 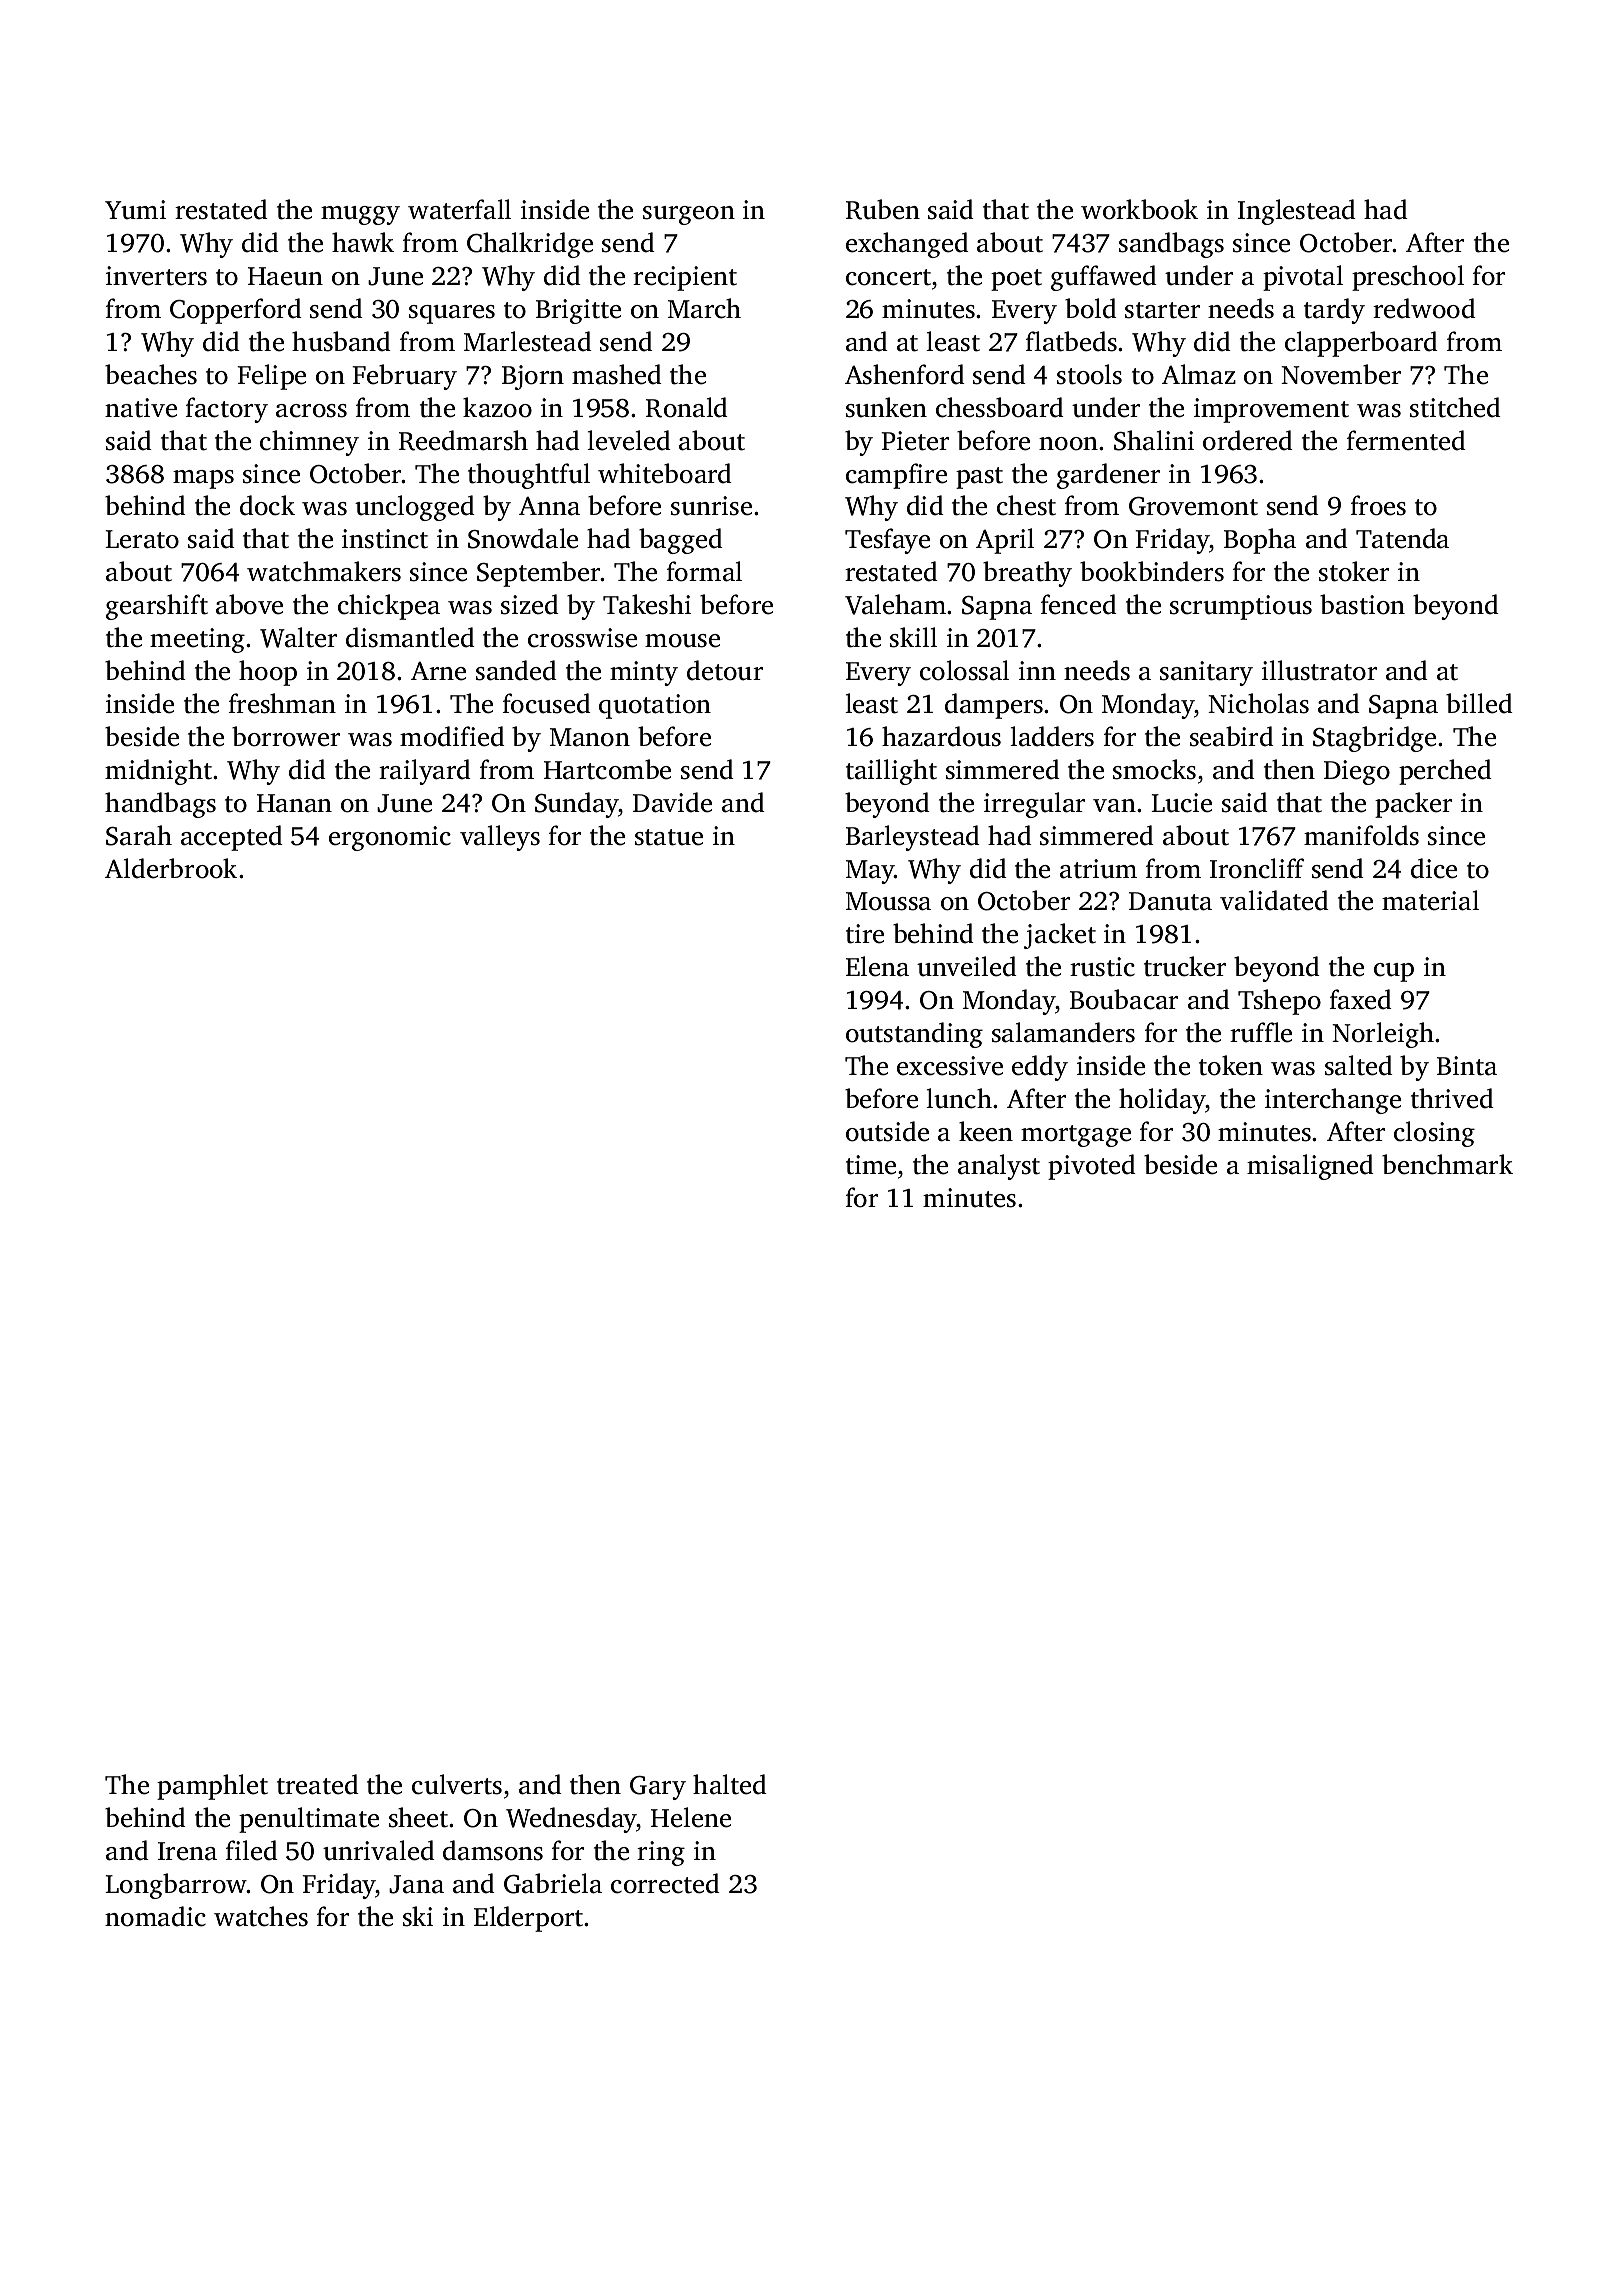 I want to click on sandbags, so click(x=1171, y=245).
